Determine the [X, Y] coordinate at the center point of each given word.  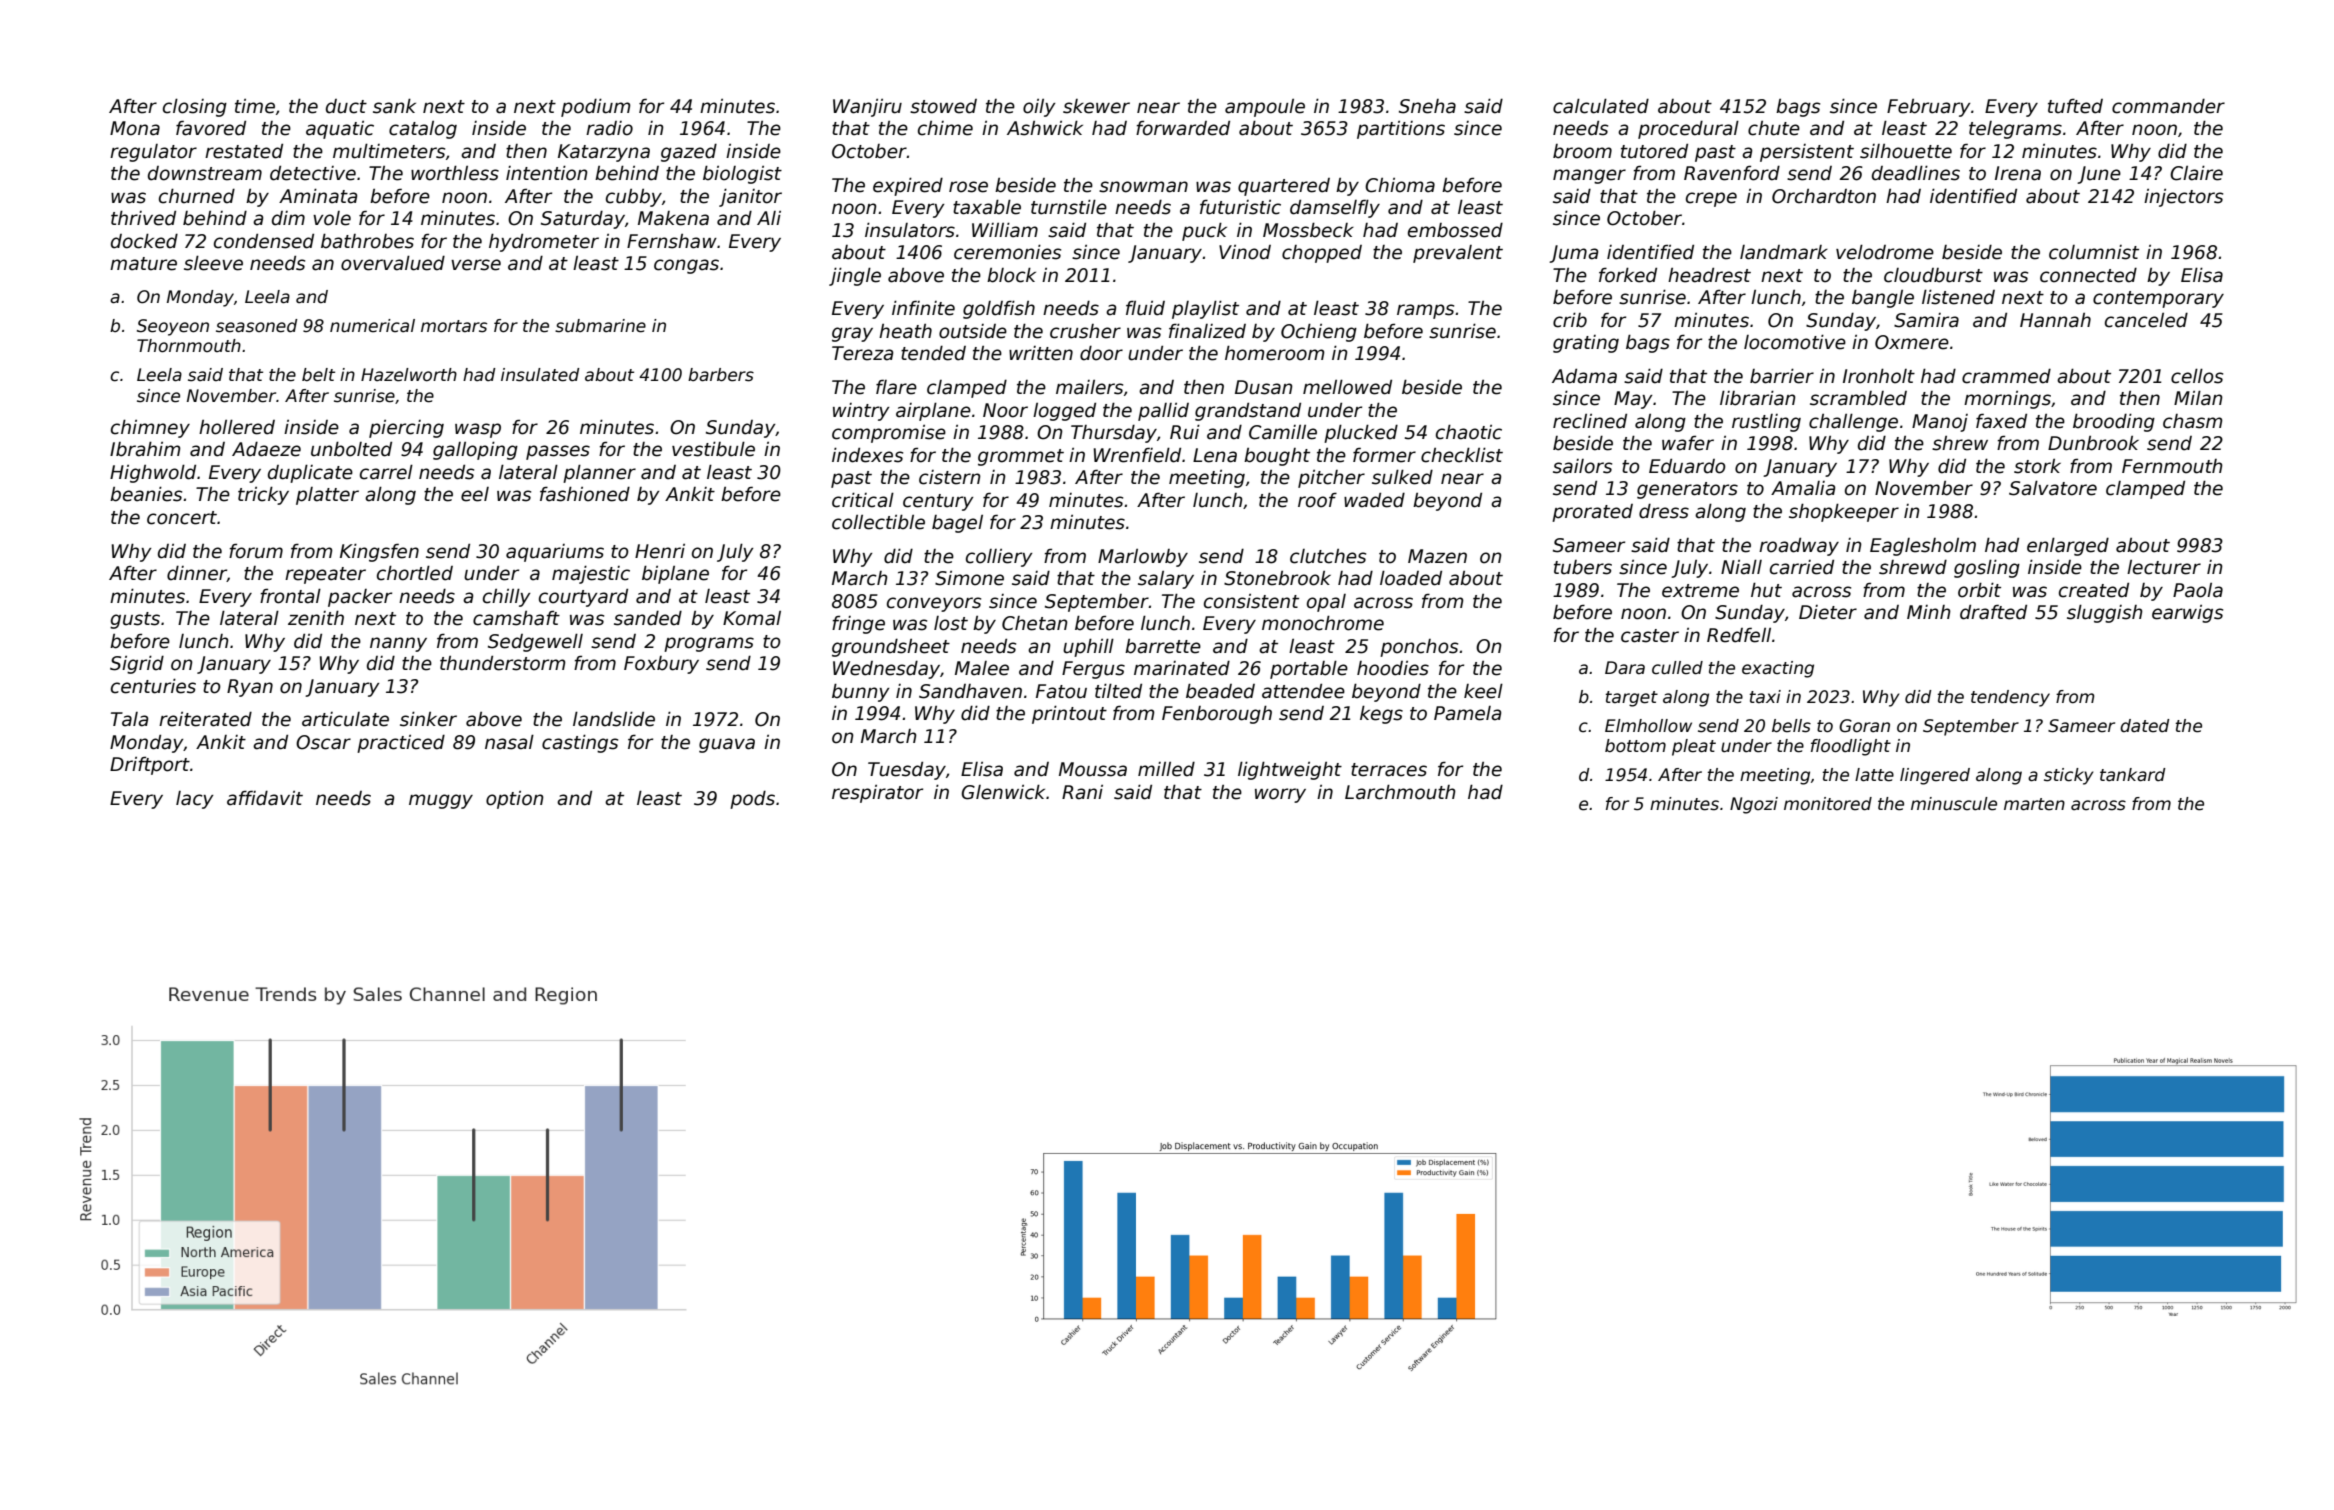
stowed [943, 106]
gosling [1987, 568]
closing [195, 107]
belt [318, 375]
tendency [2010, 698]
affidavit [265, 798]
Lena [1215, 455]
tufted [2075, 106]
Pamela [1467, 713]
